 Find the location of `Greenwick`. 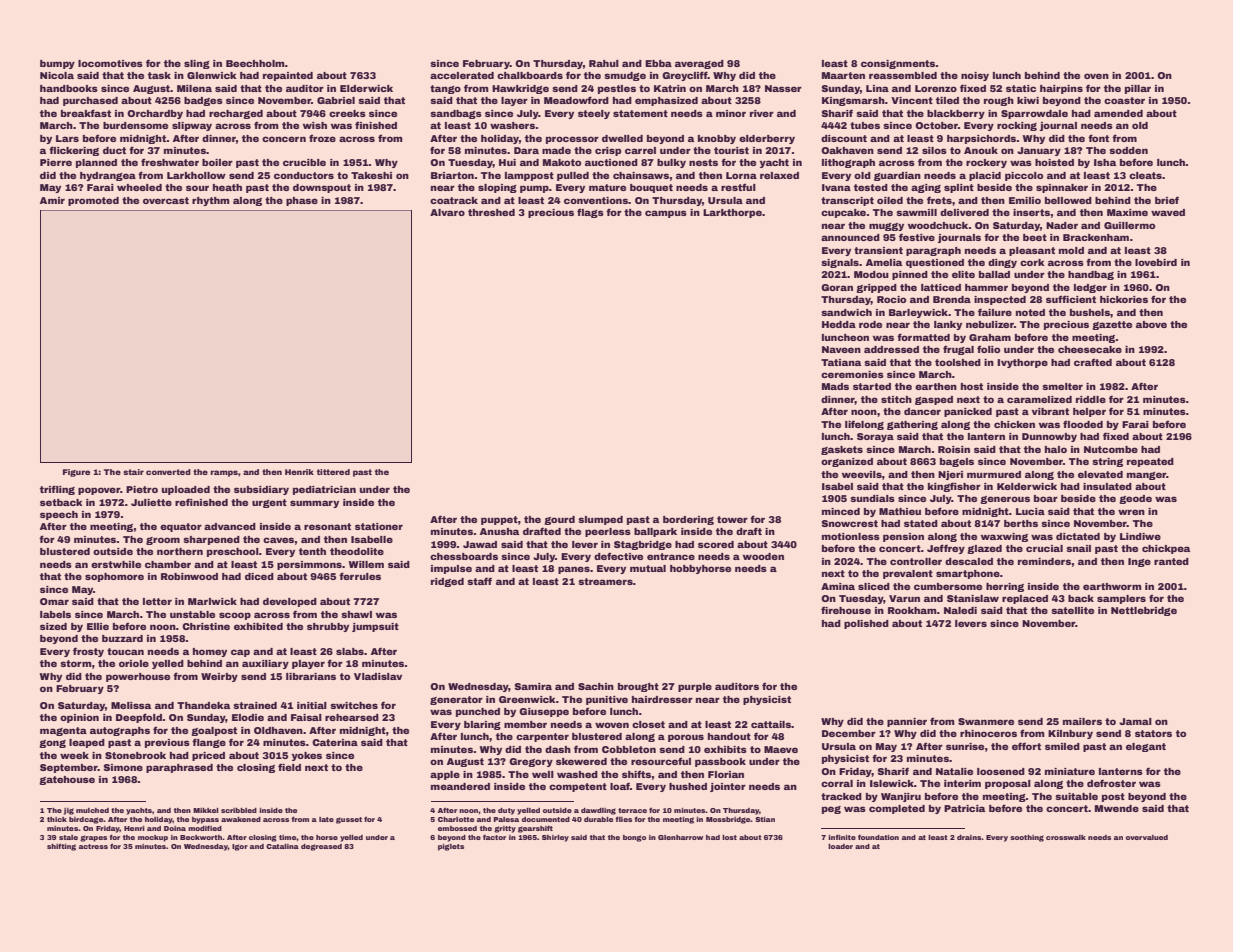

Greenwick is located at coordinates (527, 699).
